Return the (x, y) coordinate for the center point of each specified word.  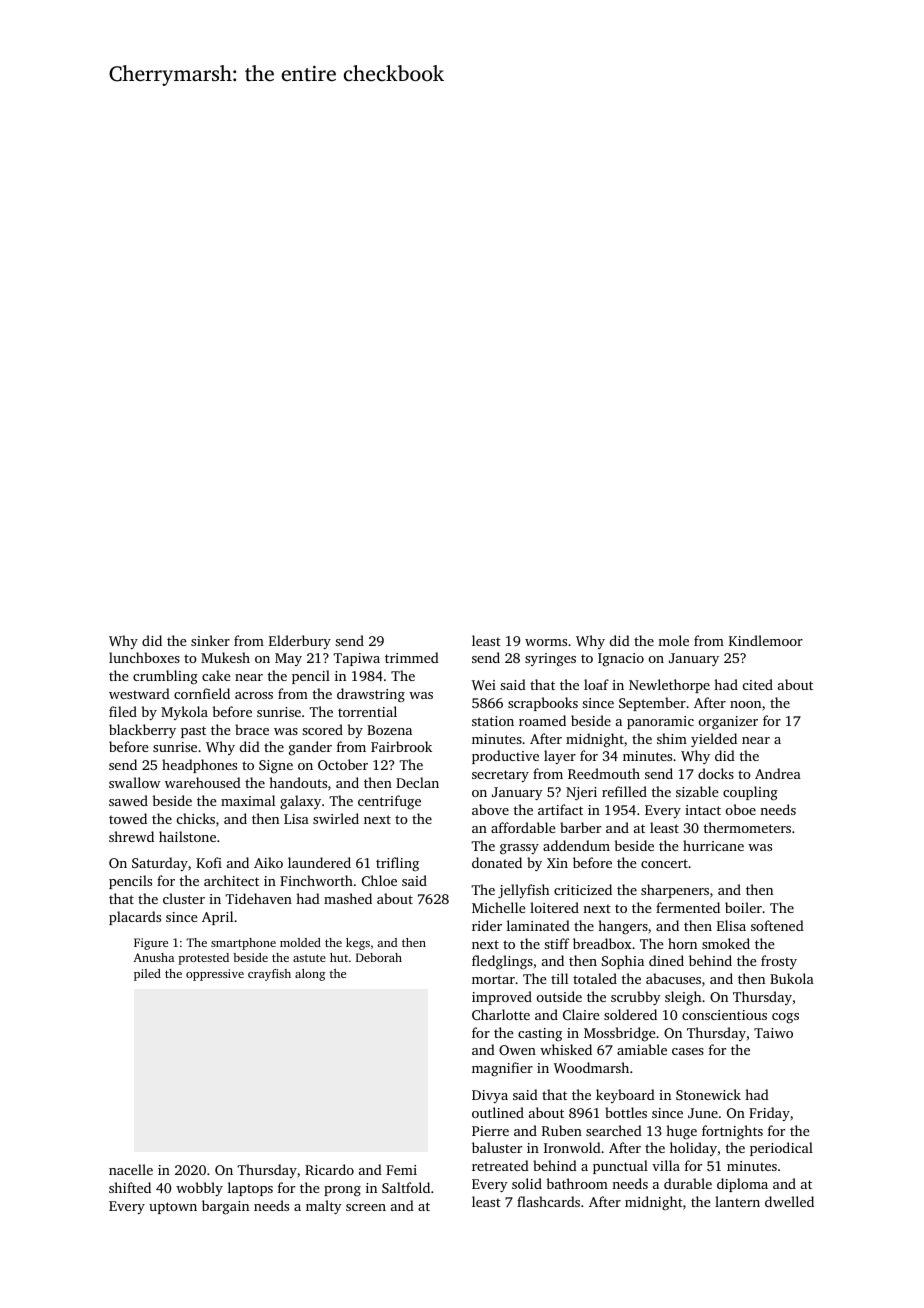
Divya (490, 1096)
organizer (728, 722)
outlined (498, 1112)
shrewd (131, 836)
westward (139, 693)
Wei (484, 685)
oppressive (215, 975)
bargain (225, 1207)
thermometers (747, 827)
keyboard (625, 1096)
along (310, 975)
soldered (630, 1014)
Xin (557, 863)
